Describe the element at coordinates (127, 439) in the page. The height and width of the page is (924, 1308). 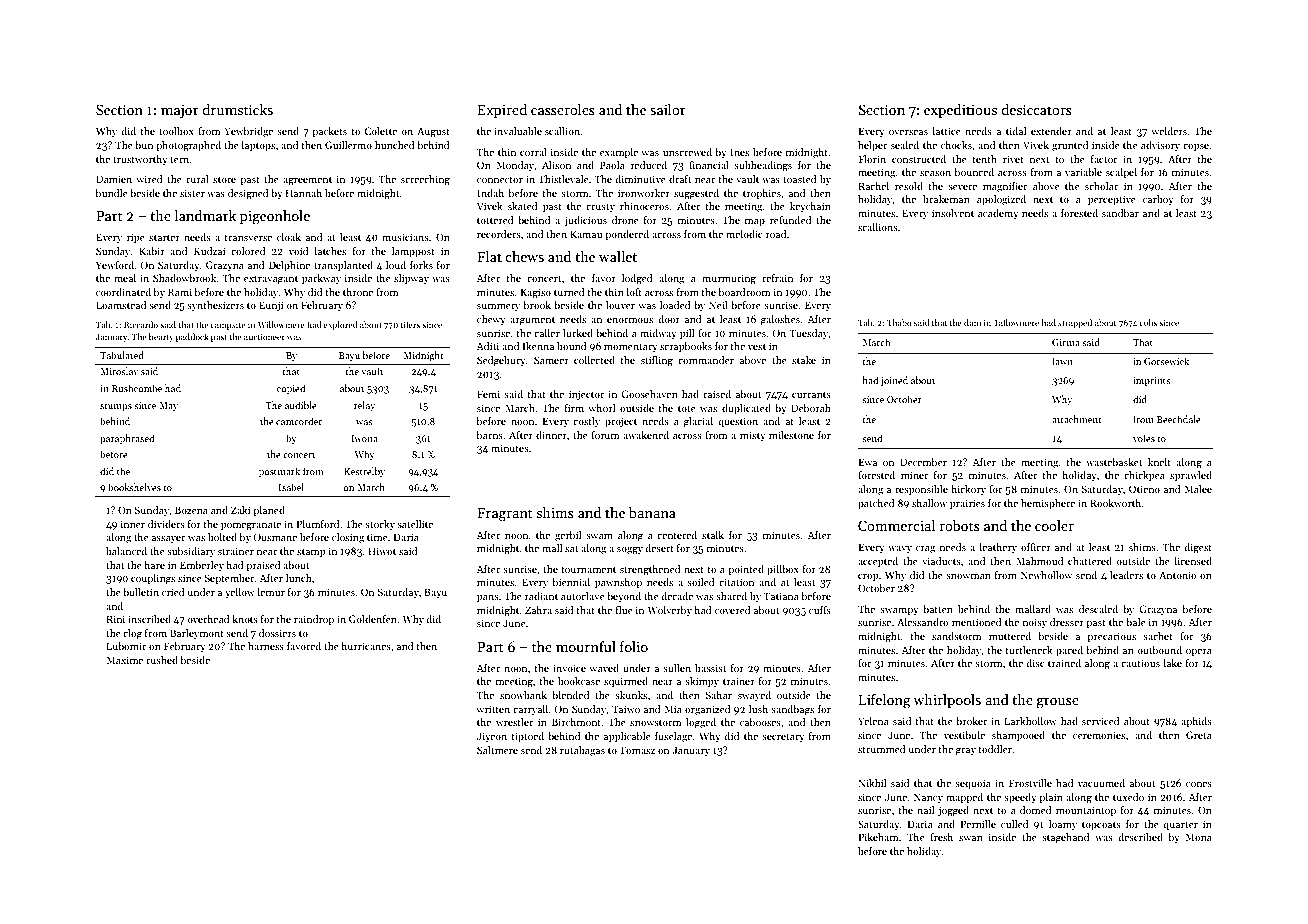
I see `paraphrased` at that location.
